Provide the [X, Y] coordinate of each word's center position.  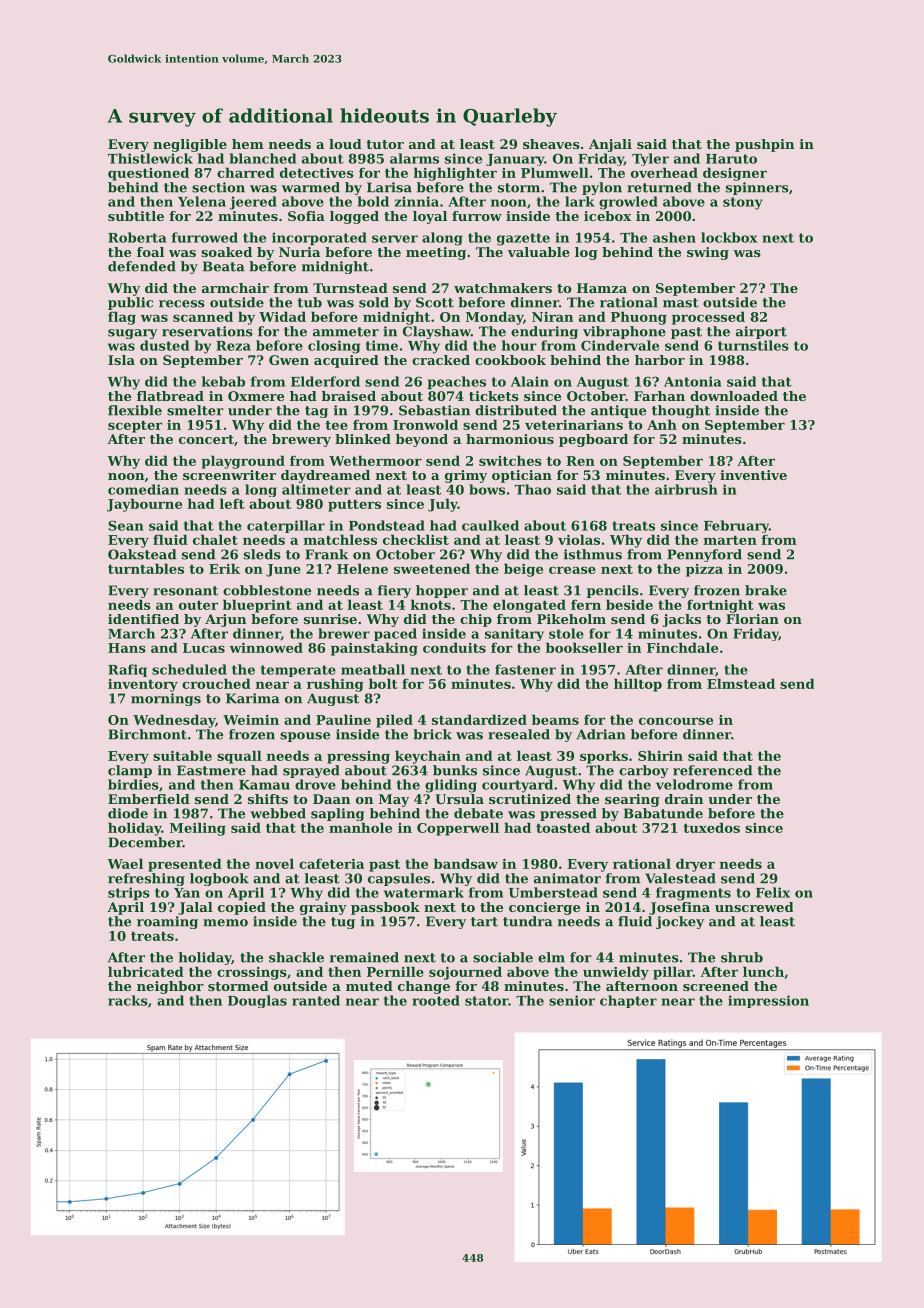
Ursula [459, 799]
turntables [146, 568]
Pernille [395, 971]
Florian [752, 619]
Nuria [299, 252]
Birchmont [147, 734]
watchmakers [503, 288]
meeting [436, 253]
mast [681, 303]
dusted [164, 345]
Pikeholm [571, 619]
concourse [676, 721]
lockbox [729, 237]
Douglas [257, 1001]
